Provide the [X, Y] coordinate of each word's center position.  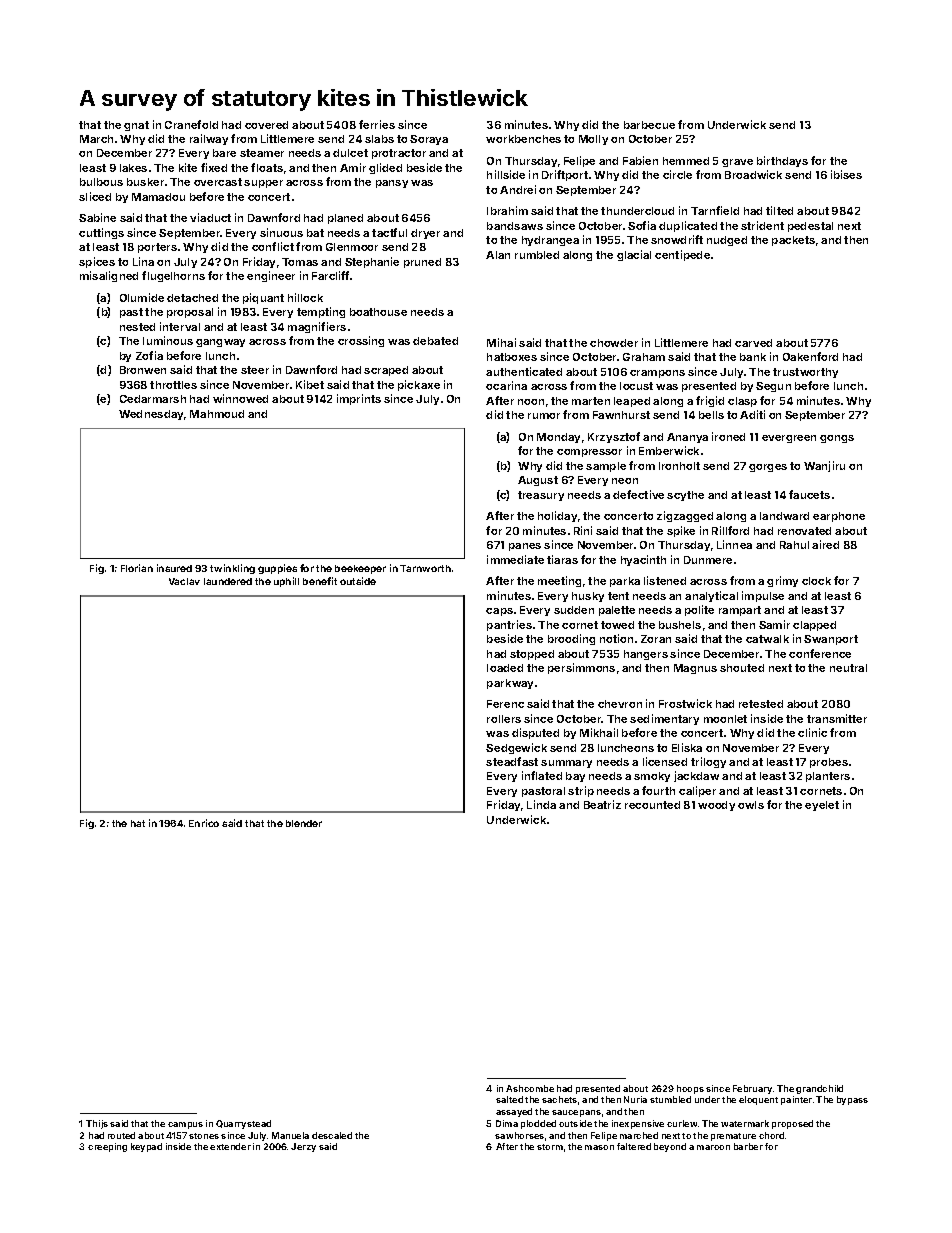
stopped [532, 655]
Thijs [97, 1124]
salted [509, 1099]
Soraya [429, 140]
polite [699, 610]
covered [266, 125]
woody [716, 806]
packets [793, 241]
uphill [286, 582]
